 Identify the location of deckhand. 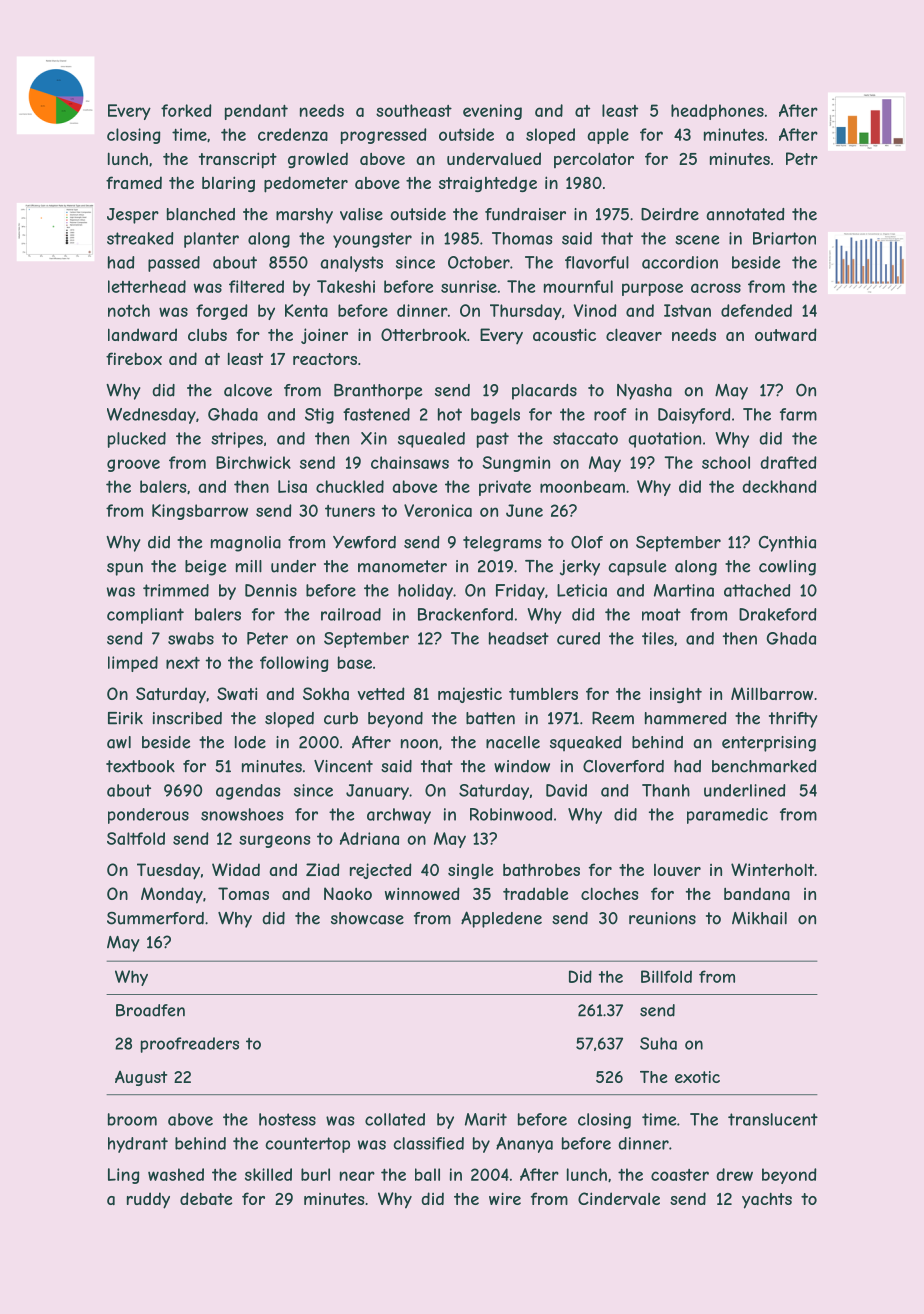
(779, 486).
